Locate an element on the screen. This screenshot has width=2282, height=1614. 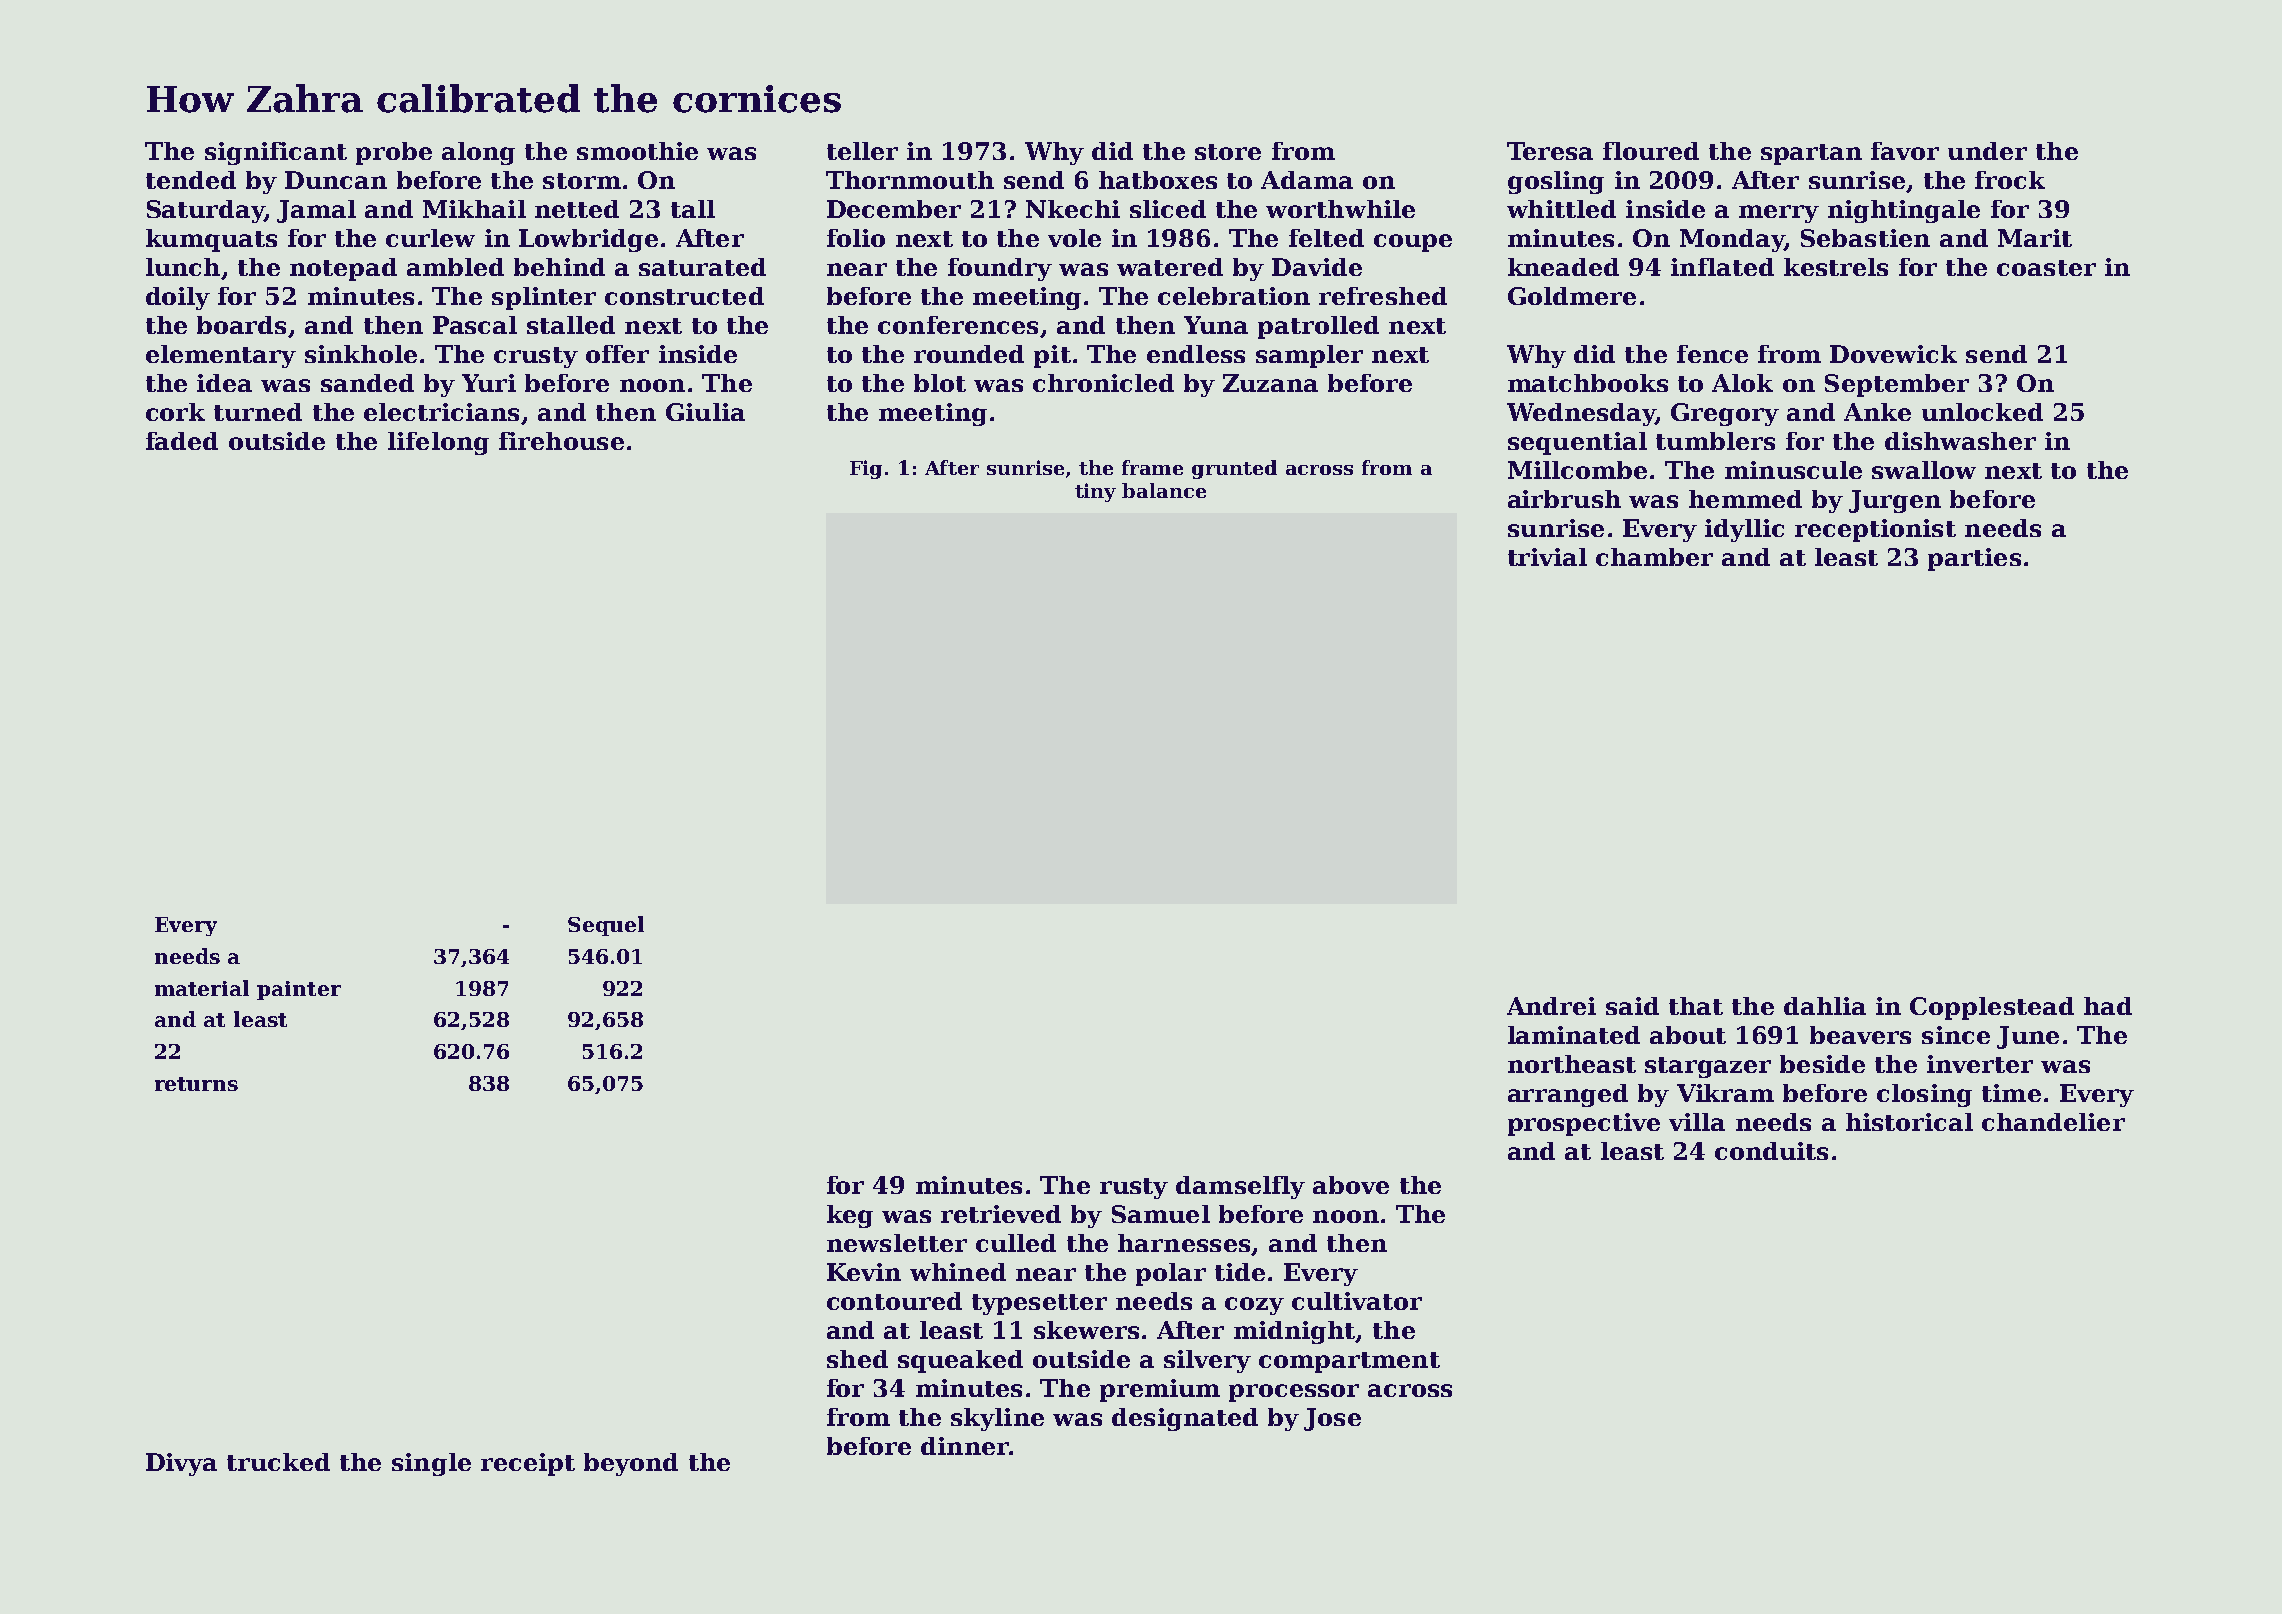
Jose is located at coordinates (1332, 1419).
